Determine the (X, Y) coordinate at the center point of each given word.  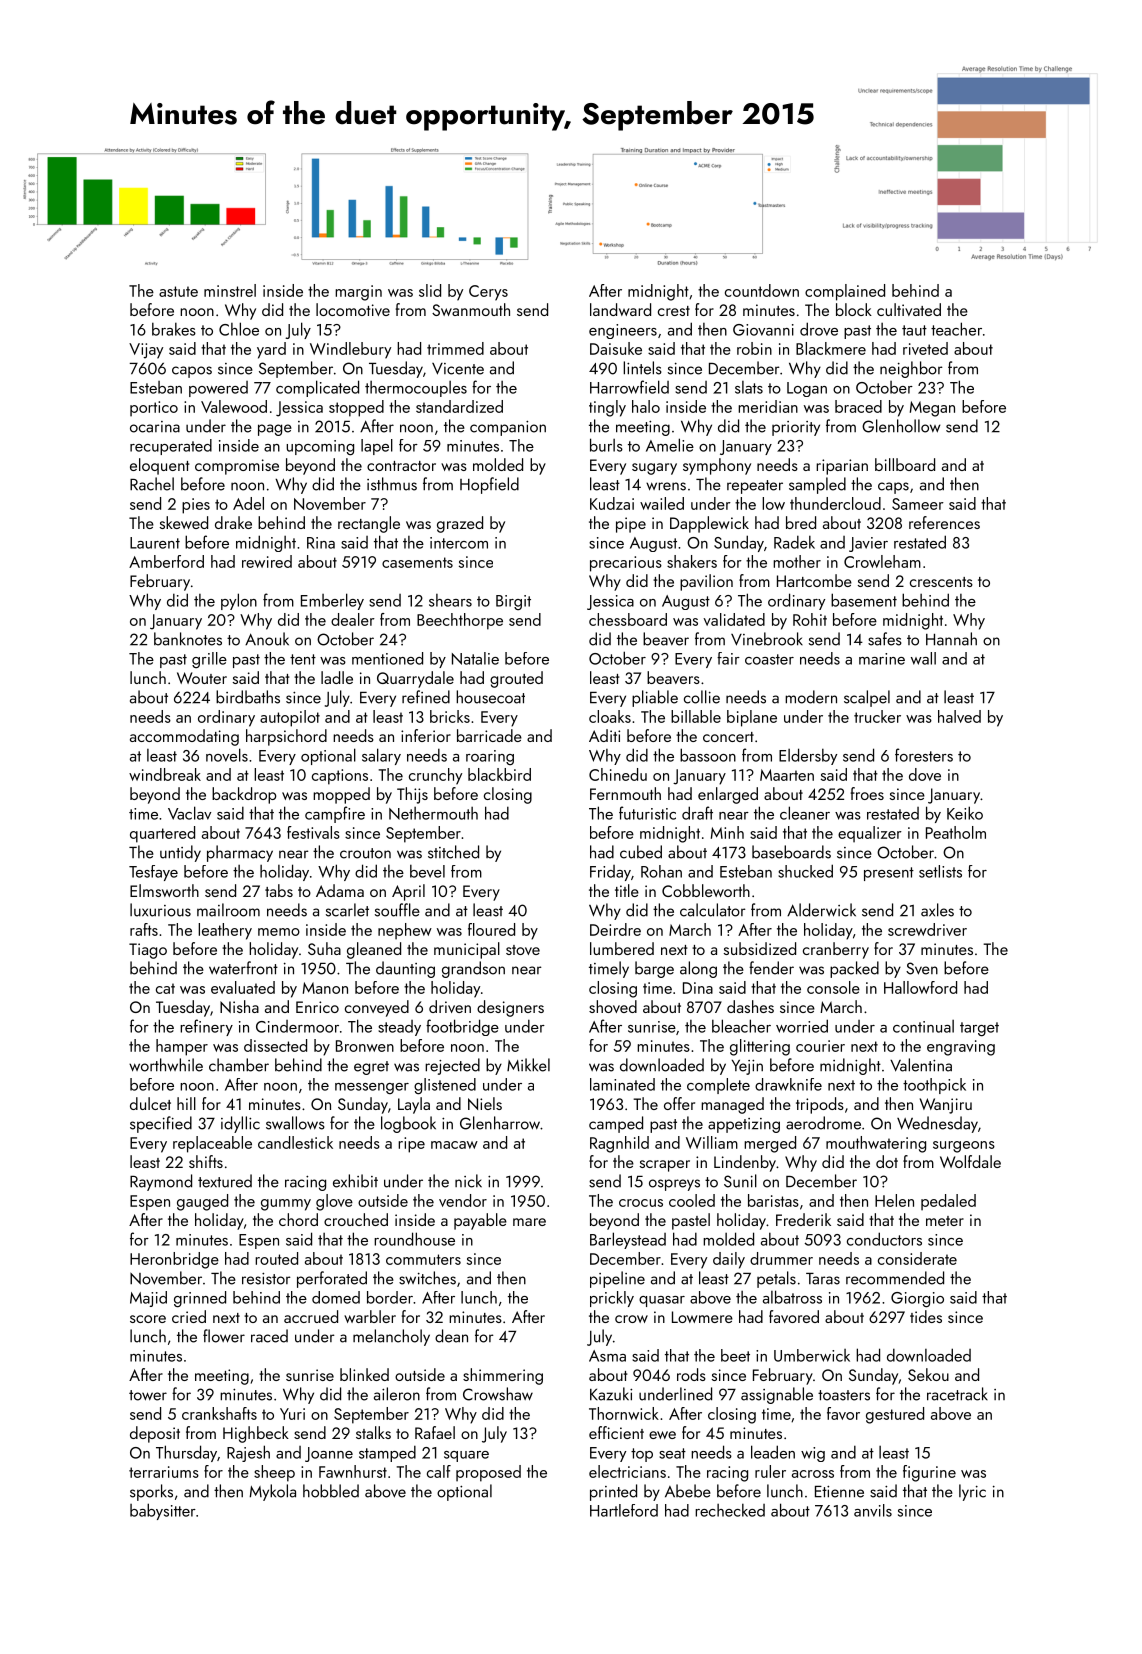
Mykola (272, 1492)
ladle (337, 677)
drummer (781, 1258)
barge (654, 969)
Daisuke (616, 348)
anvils (873, 1510)
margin (358, 293)
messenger (372, 1088)
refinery (206, 1027)
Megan (932, 409)
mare (529, 1222)
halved (959, 716)
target (979, 1029)
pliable (655, 698)
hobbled (331, 1491)
